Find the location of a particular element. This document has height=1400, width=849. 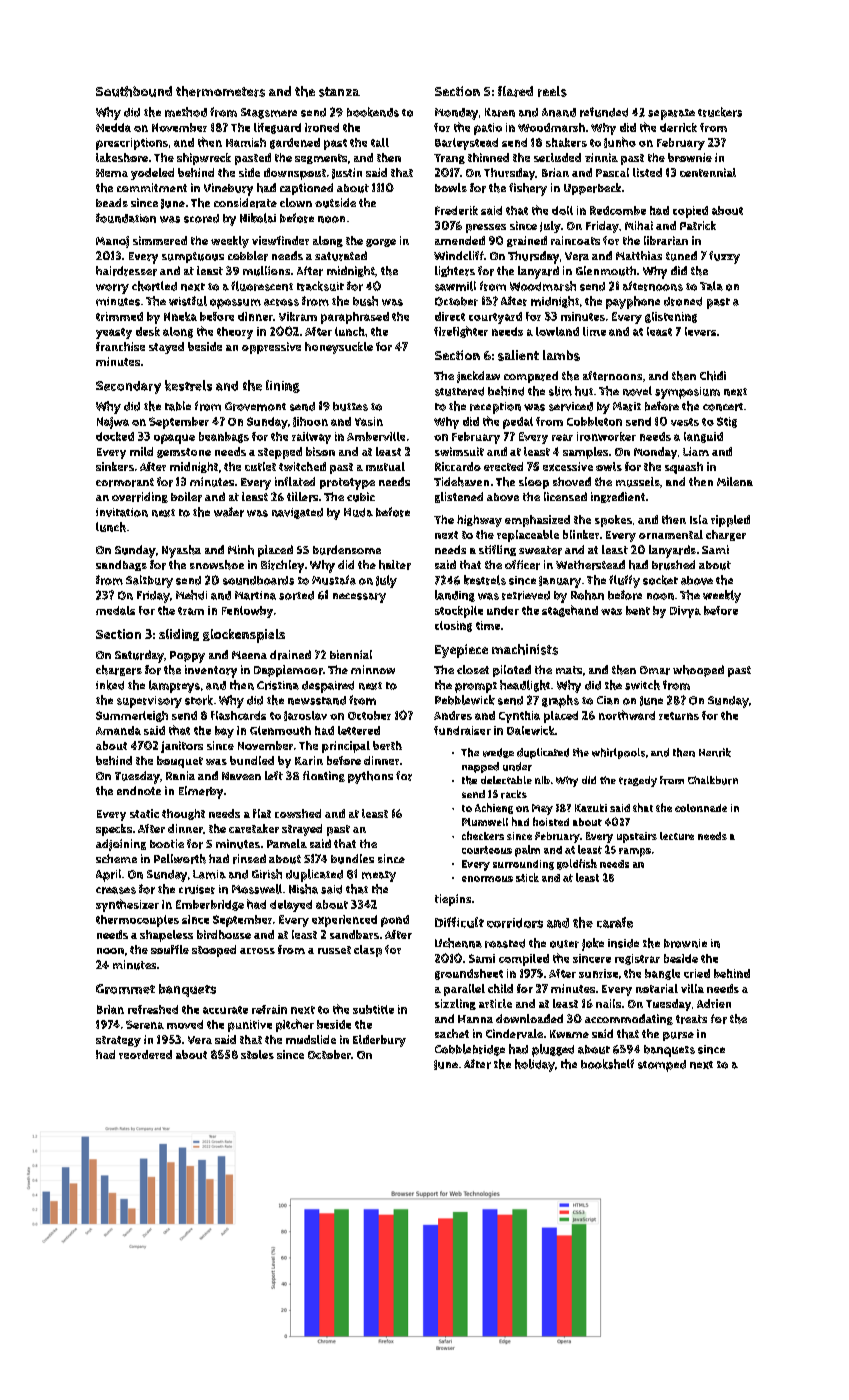

glockenspiels is located at coordinates (244, 636).
